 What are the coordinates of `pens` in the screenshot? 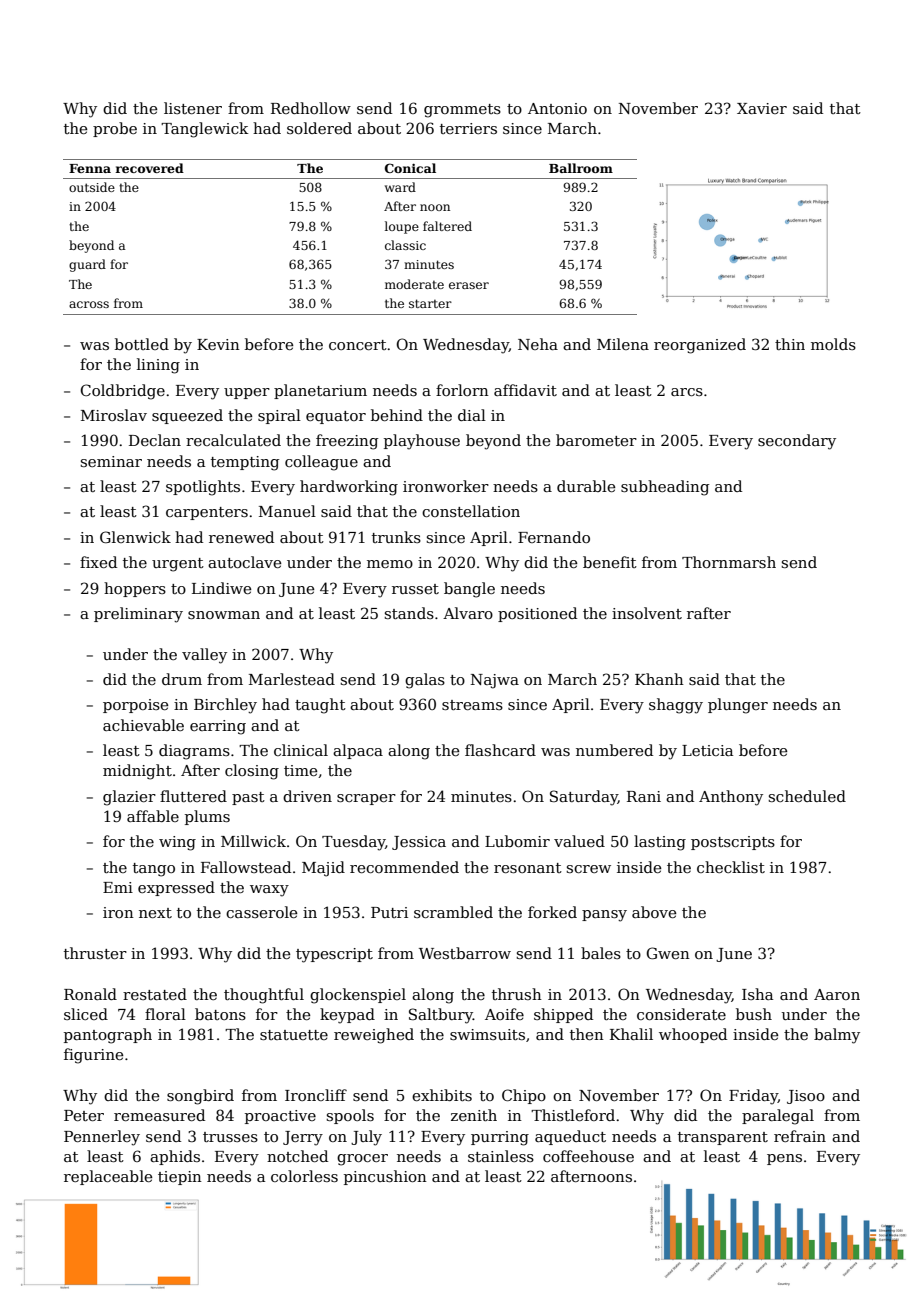 It's located at (784, 1159).
